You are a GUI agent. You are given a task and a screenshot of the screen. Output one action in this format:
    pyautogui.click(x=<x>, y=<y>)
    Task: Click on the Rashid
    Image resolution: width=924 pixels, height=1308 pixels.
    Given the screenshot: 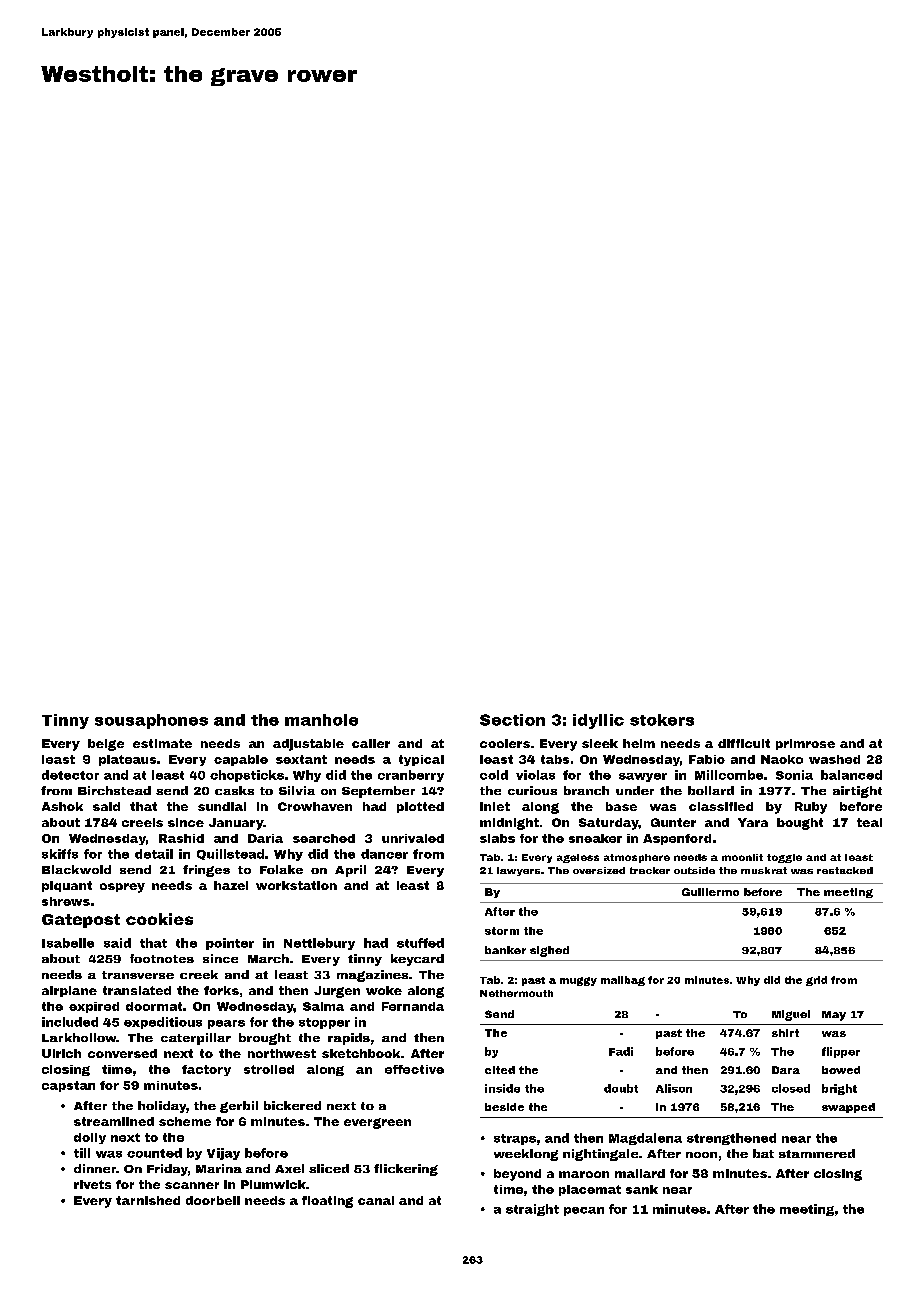 What is the action you would take?
    pyautogui.click(x=181, y=838)
